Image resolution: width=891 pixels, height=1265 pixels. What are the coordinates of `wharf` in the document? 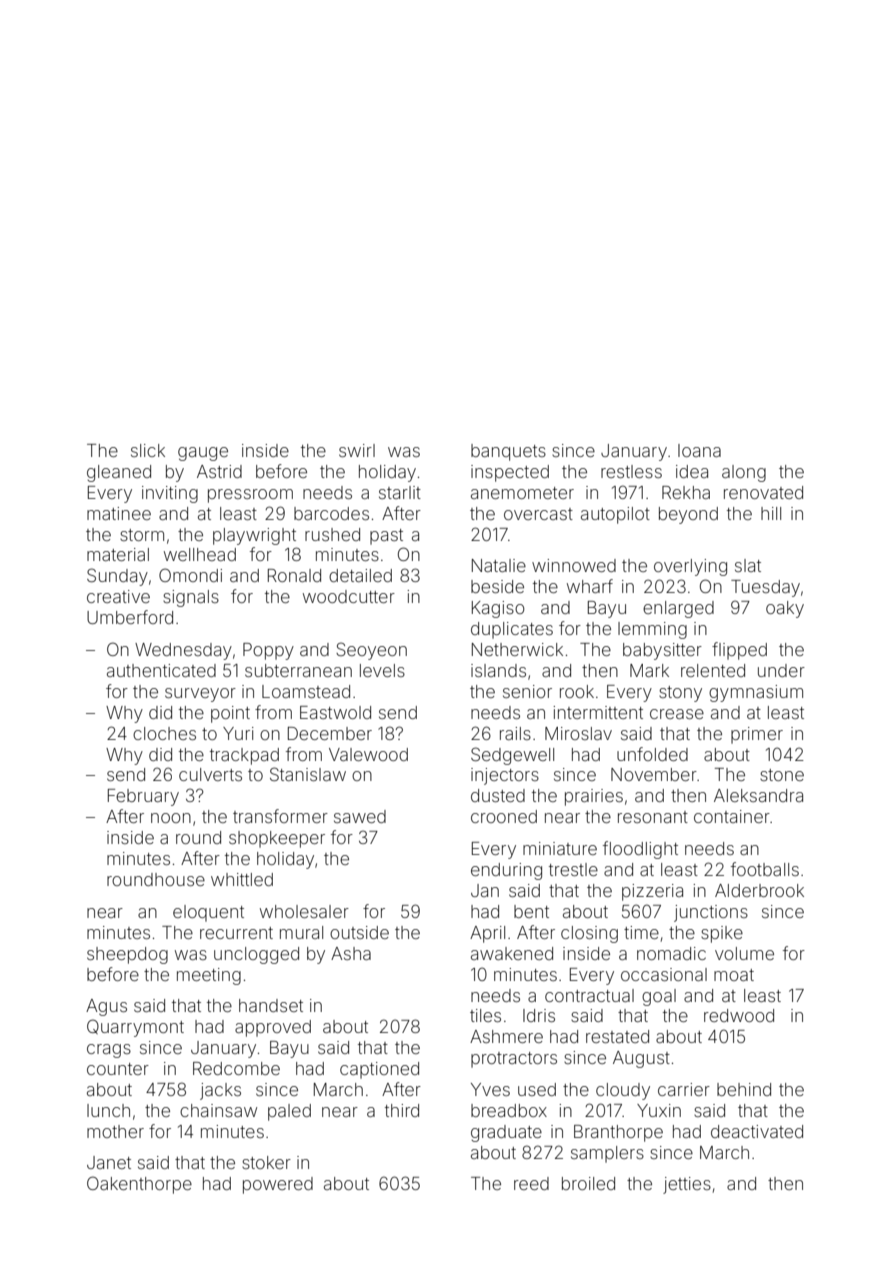 It's located at (590, 586).
